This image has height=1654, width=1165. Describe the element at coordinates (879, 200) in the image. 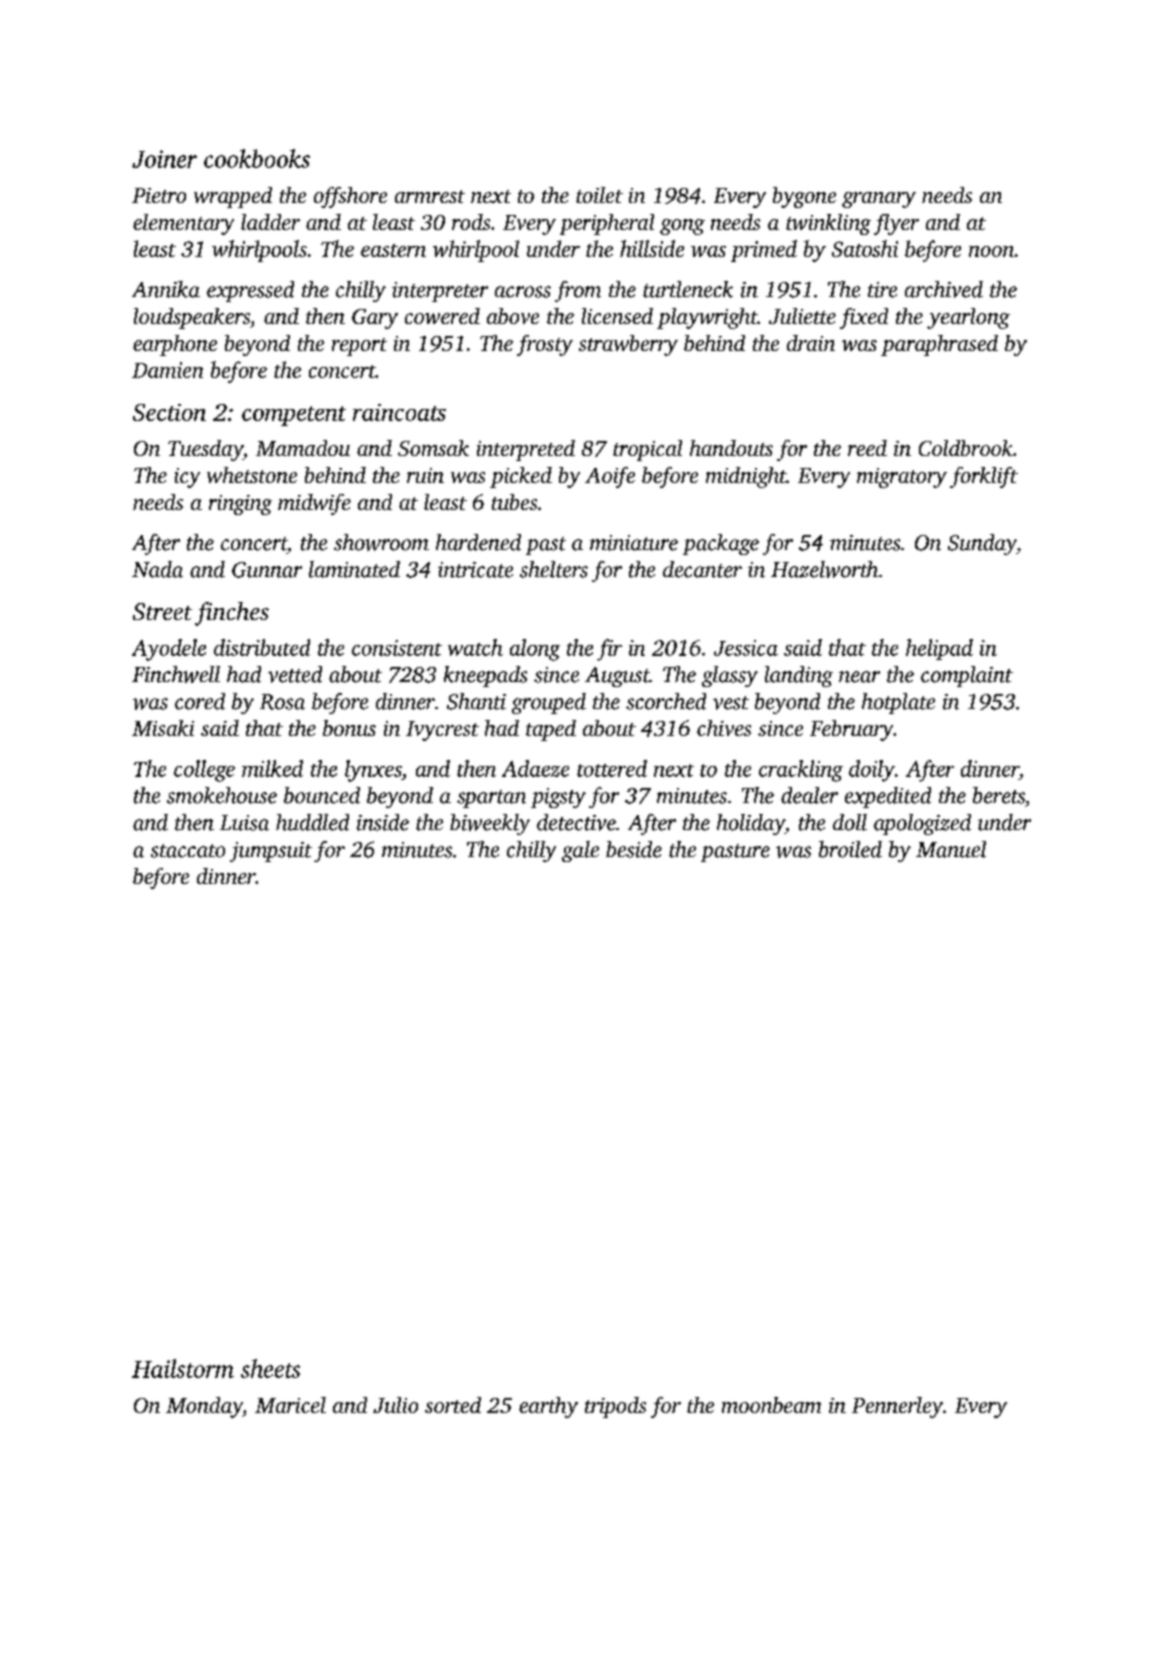

I see `granary` at that location.
